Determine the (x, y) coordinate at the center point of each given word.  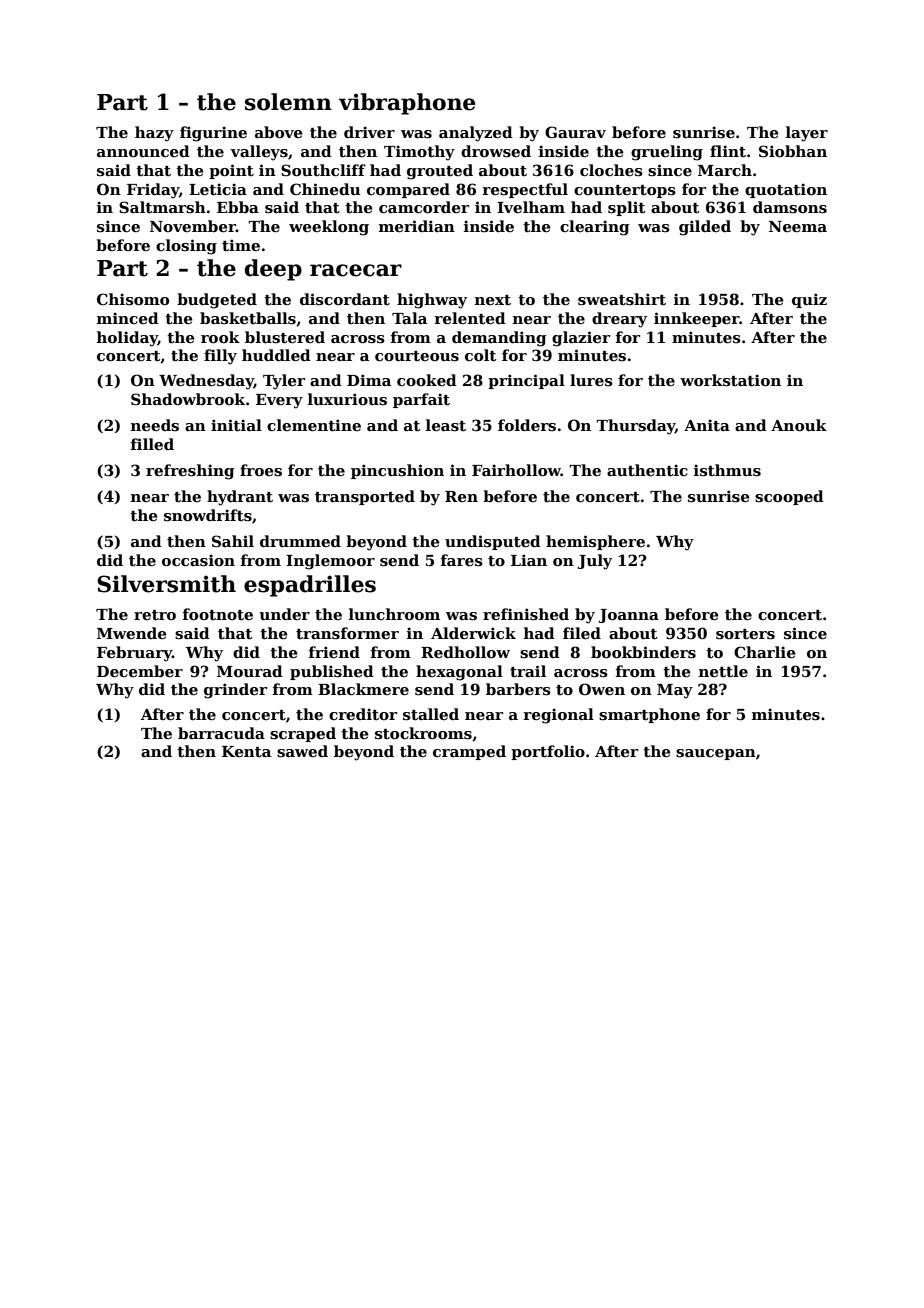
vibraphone (407, 104)
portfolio (548, 752)
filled (152, 444)
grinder (235, 691)
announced (143, 151)
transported (365, 497)
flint (728, 151)
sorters (745, 634)
